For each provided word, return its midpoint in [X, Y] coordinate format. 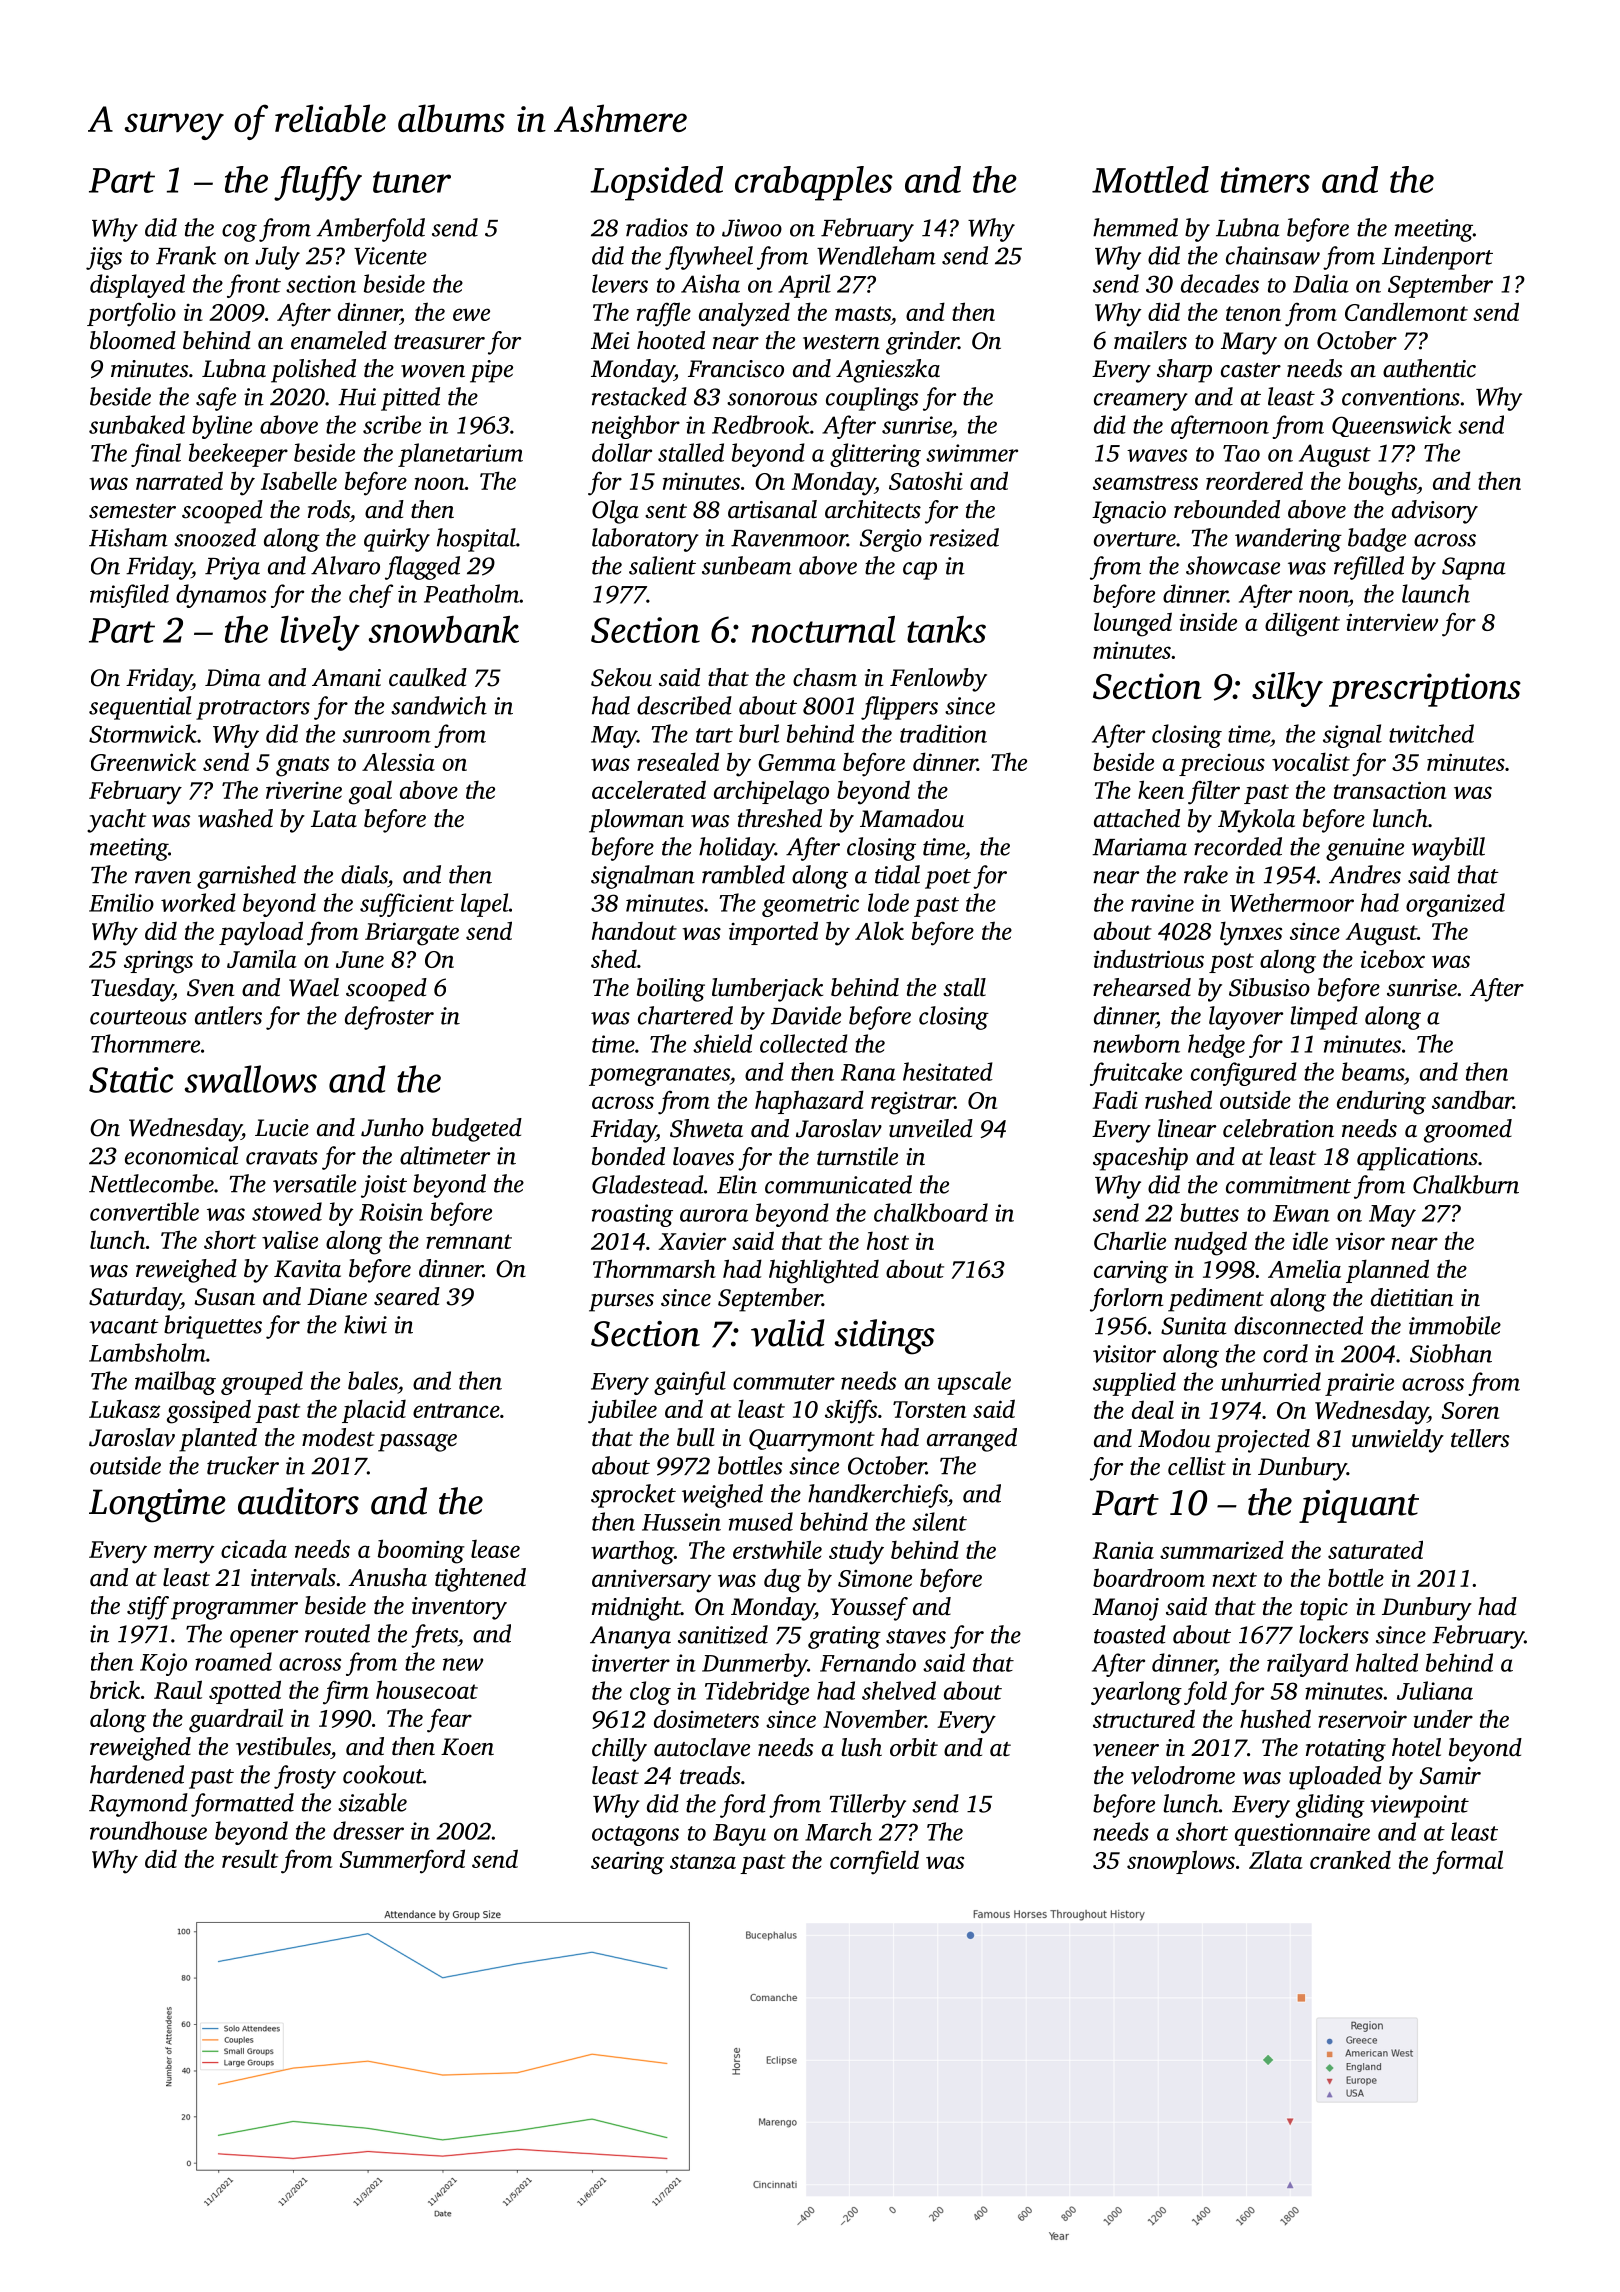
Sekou [621, 677]
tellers [1480, 1438]
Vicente [390, 256]
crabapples [814, 183]
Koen [467, 1747]
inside [1208, 621]
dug [782, 1580]
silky [1287, 689]
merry [184, 1554]
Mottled [1150, 179]
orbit [914, 1747]
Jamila [262, 958]
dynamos [221, 596]
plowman [636, 821]
